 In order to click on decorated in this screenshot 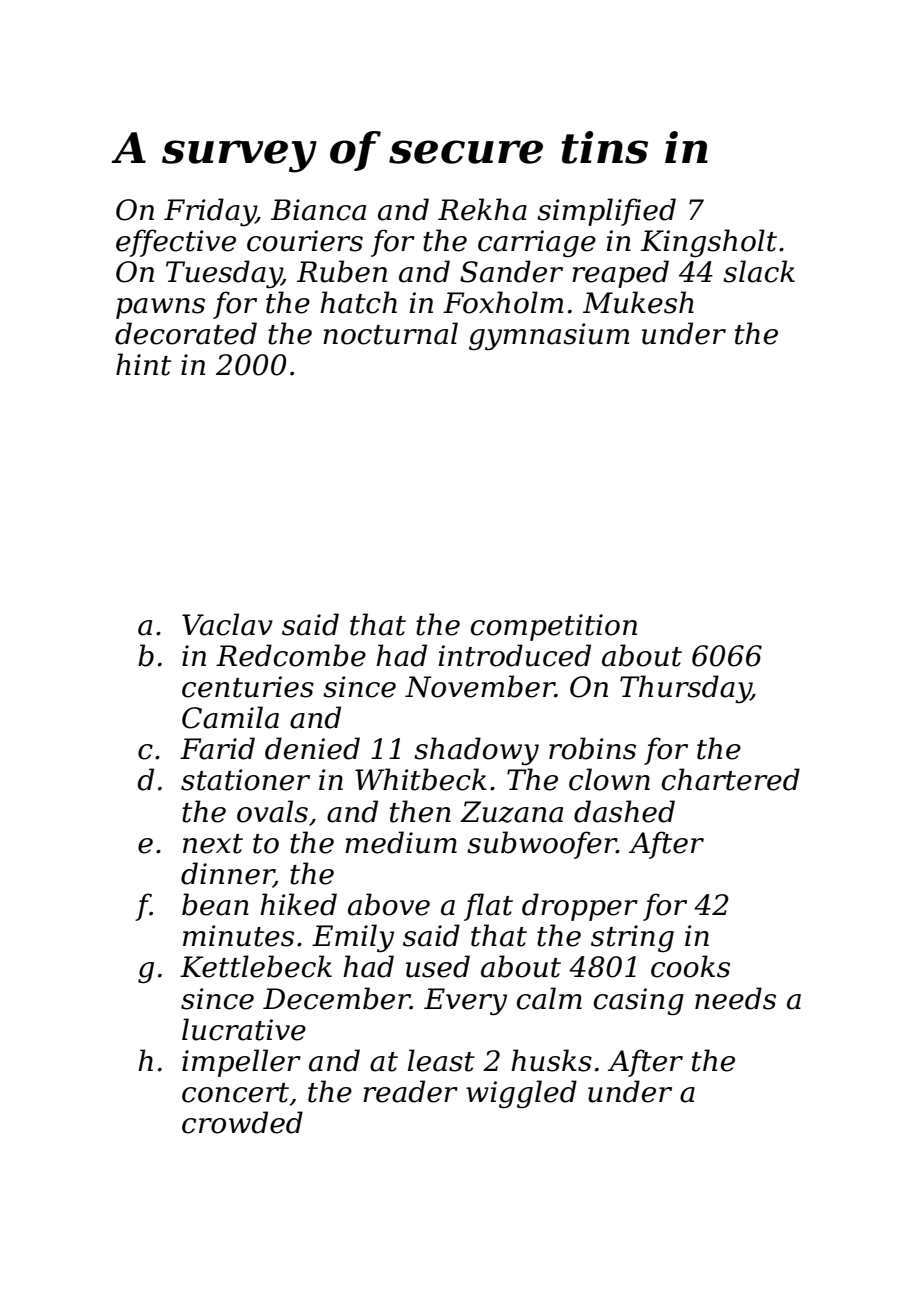, I will do `click(186, 333)`.
